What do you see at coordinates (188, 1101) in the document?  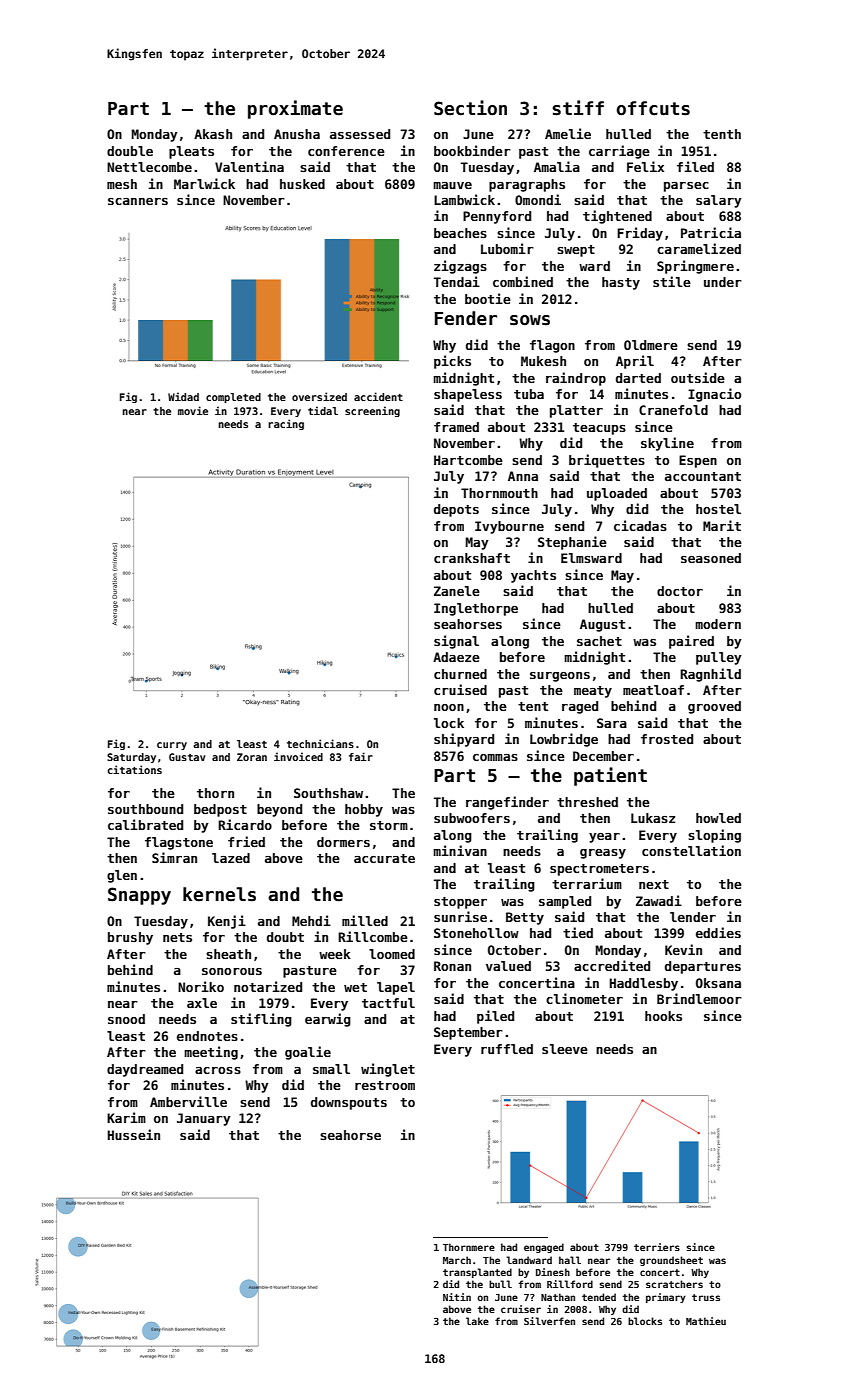 I see `Amberville` at bounding box center [188, 1101].
